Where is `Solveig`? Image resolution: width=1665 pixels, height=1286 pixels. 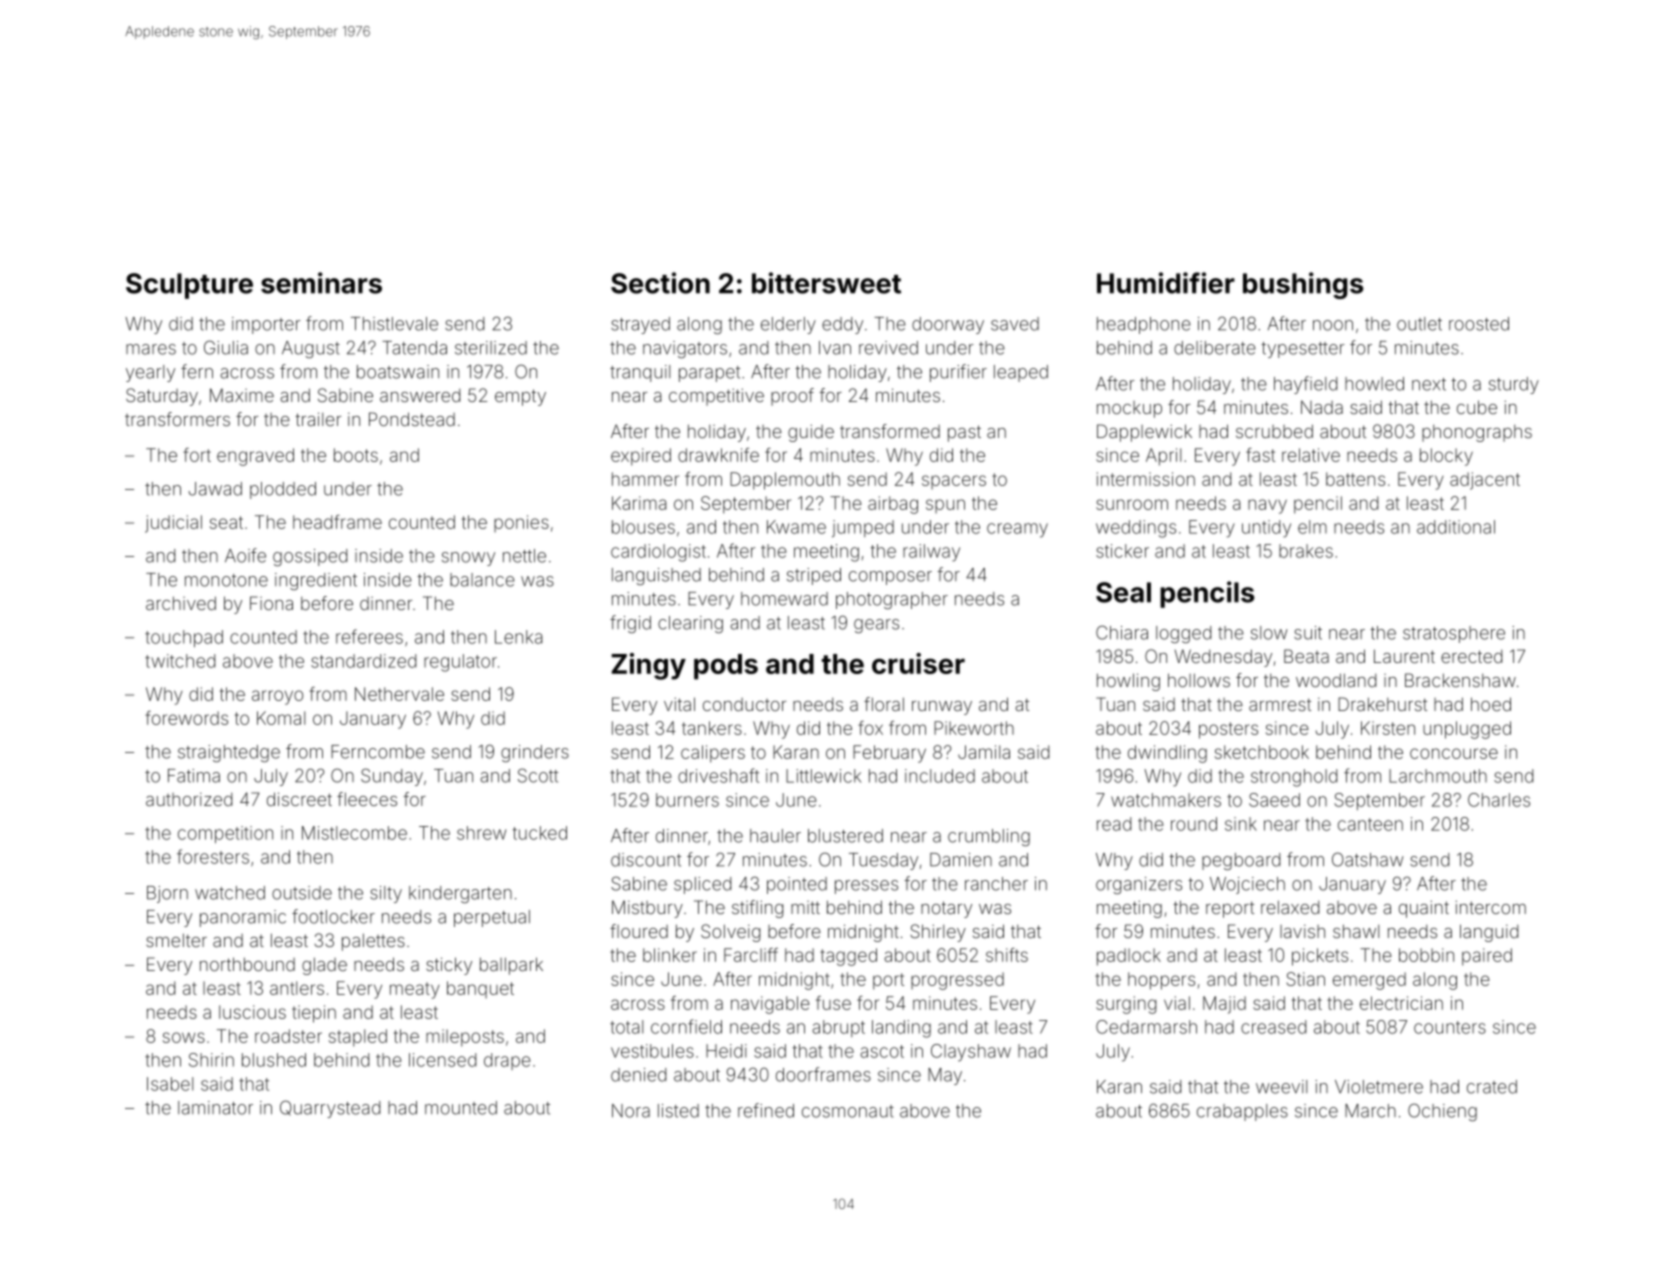
Solveig is located at coordinates (730, 933).
